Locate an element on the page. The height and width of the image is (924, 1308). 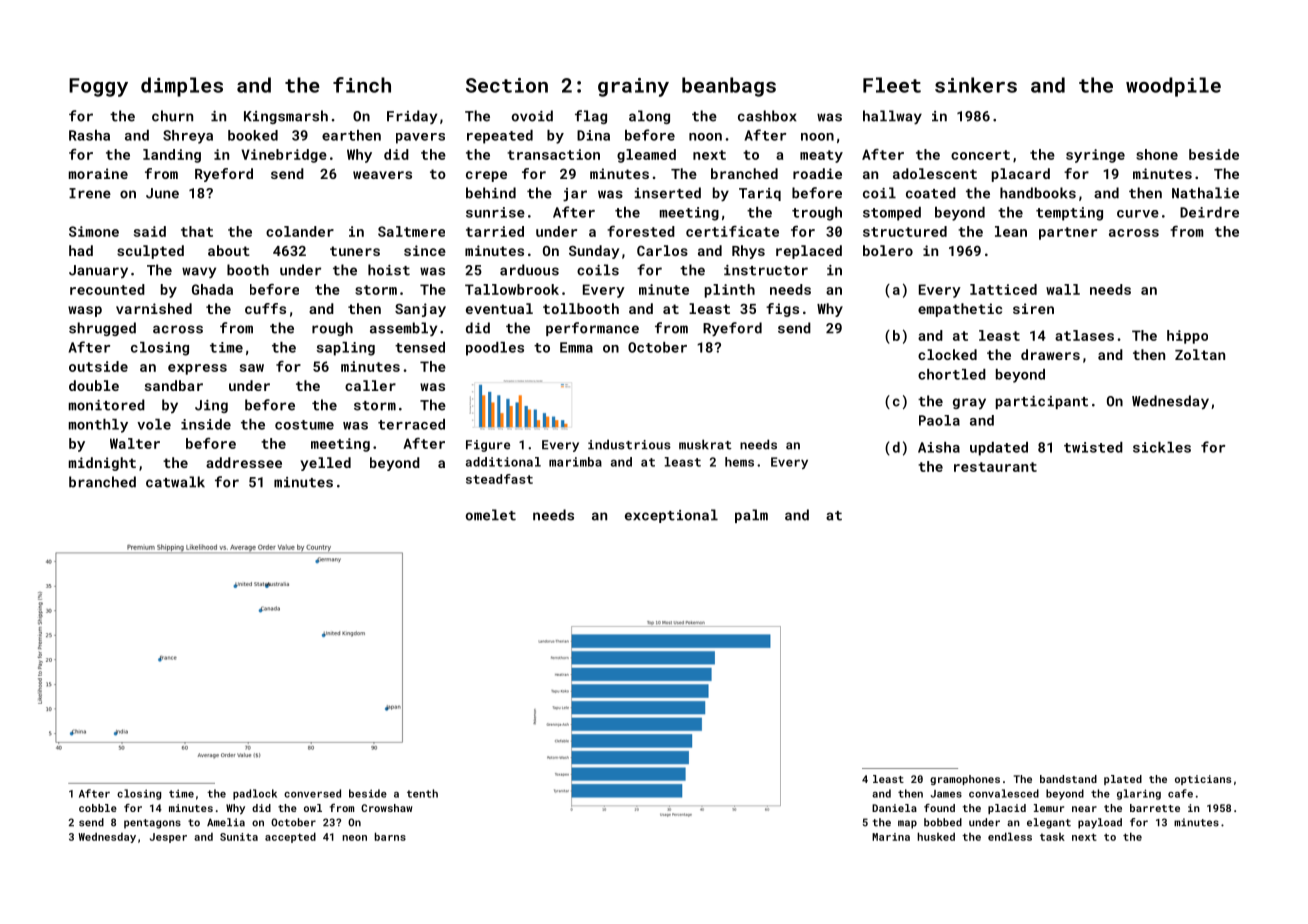
palm is located at coordinates (751, 516).
